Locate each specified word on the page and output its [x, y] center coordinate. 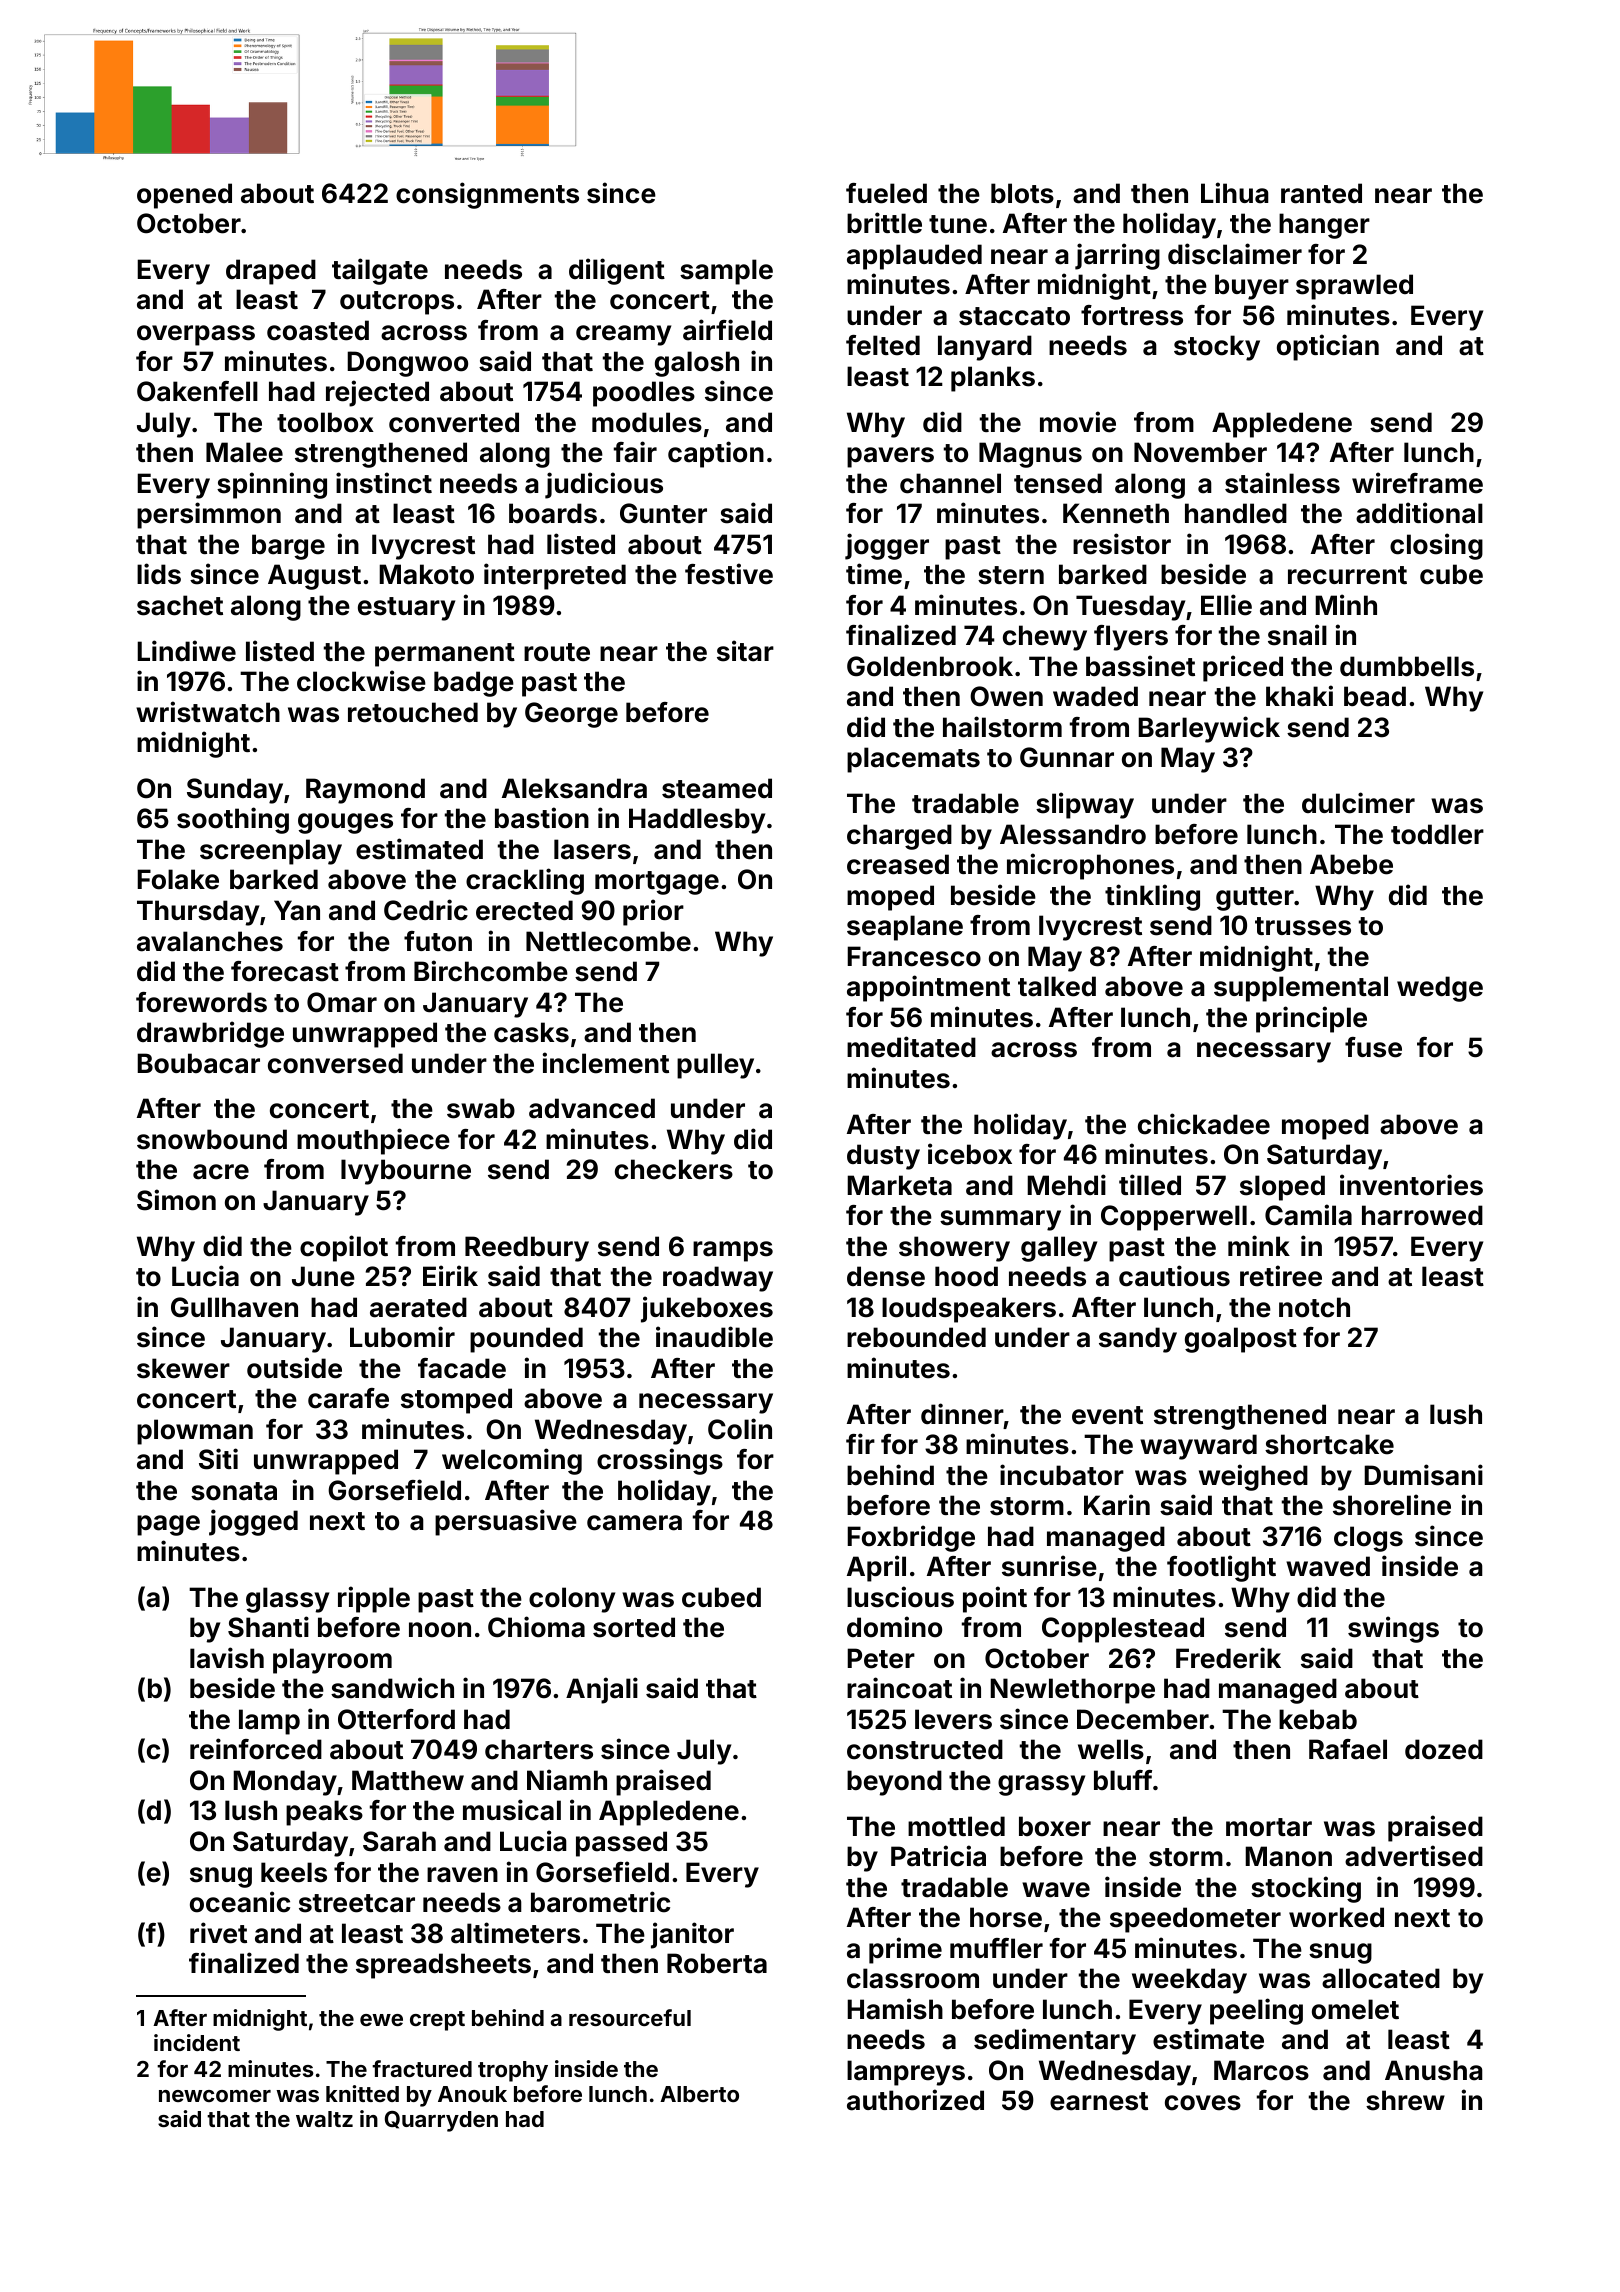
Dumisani [1423, 1475]
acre [221, 1172]
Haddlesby [697, 821]
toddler [1437, 834]
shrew [1405, 2100]
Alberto [699, 2094]
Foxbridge [911, 1538]
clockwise [361, 681]
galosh [697, 364]
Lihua [1235, 193]
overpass [196, 335]
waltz [324, 2119]
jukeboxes [707, 1309]
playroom [332, 1661]
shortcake [1329, 1444]
